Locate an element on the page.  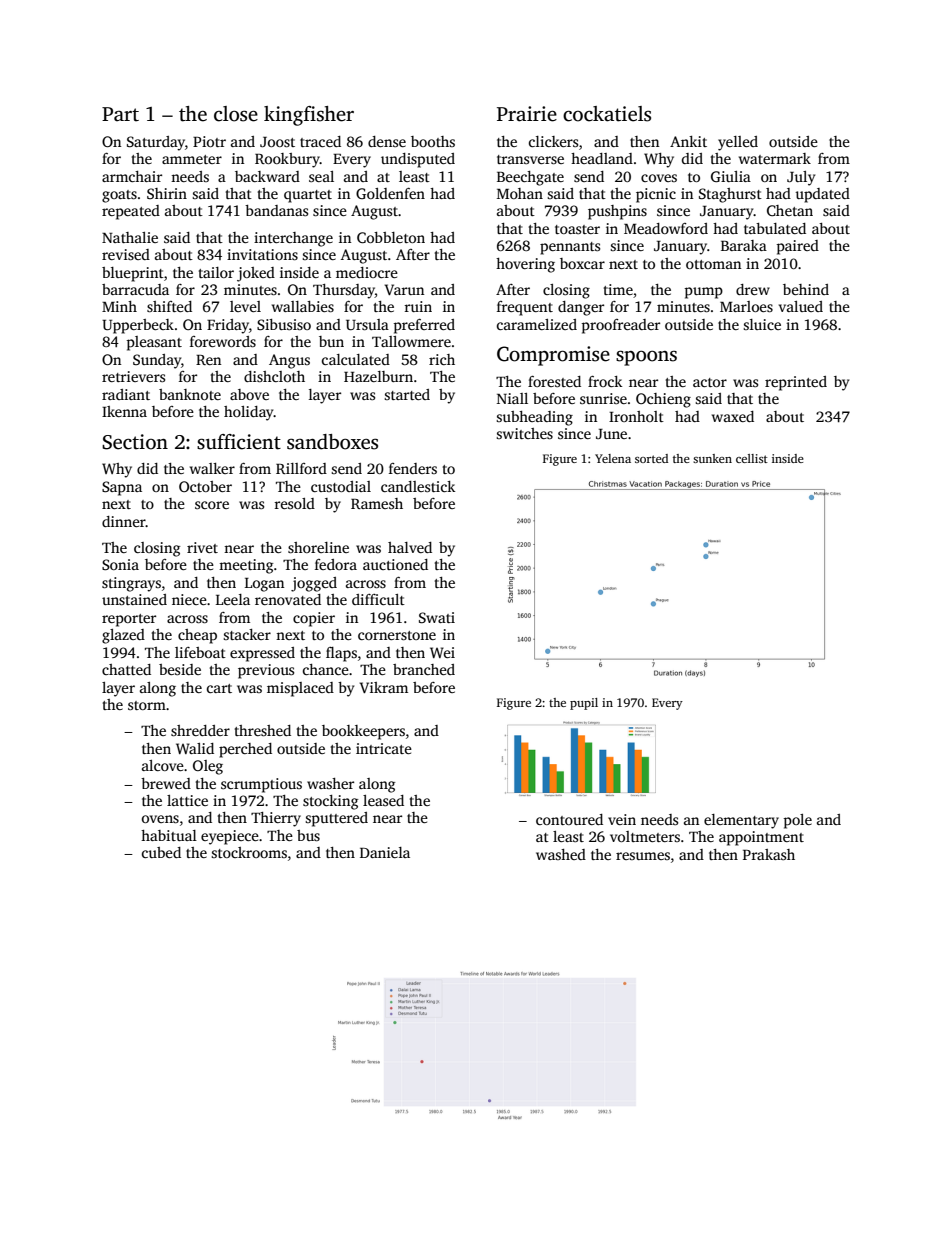
Sonia is located at coordinates (120, 564).
